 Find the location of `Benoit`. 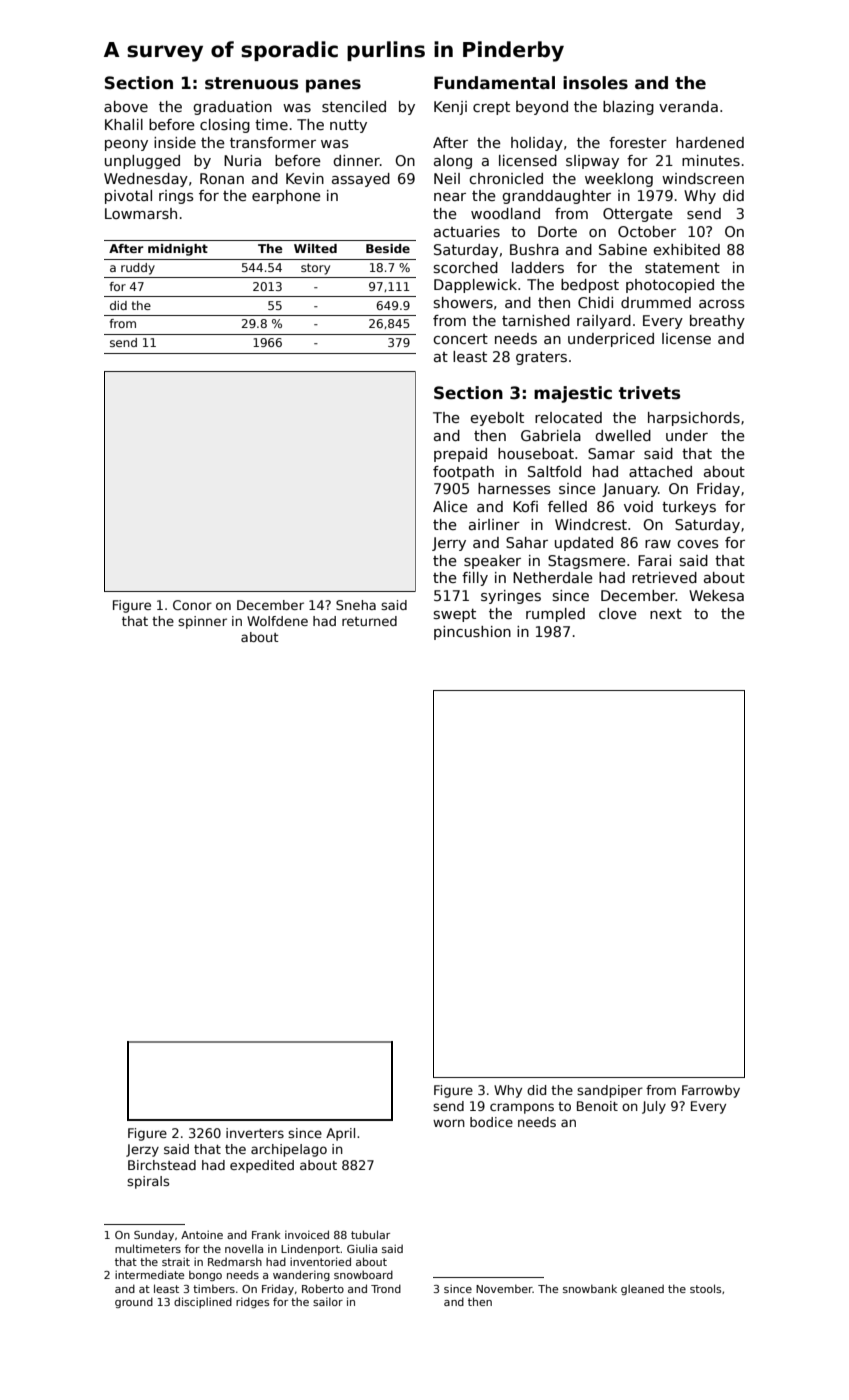

Benoit is located at coordinates (597, 1106).
